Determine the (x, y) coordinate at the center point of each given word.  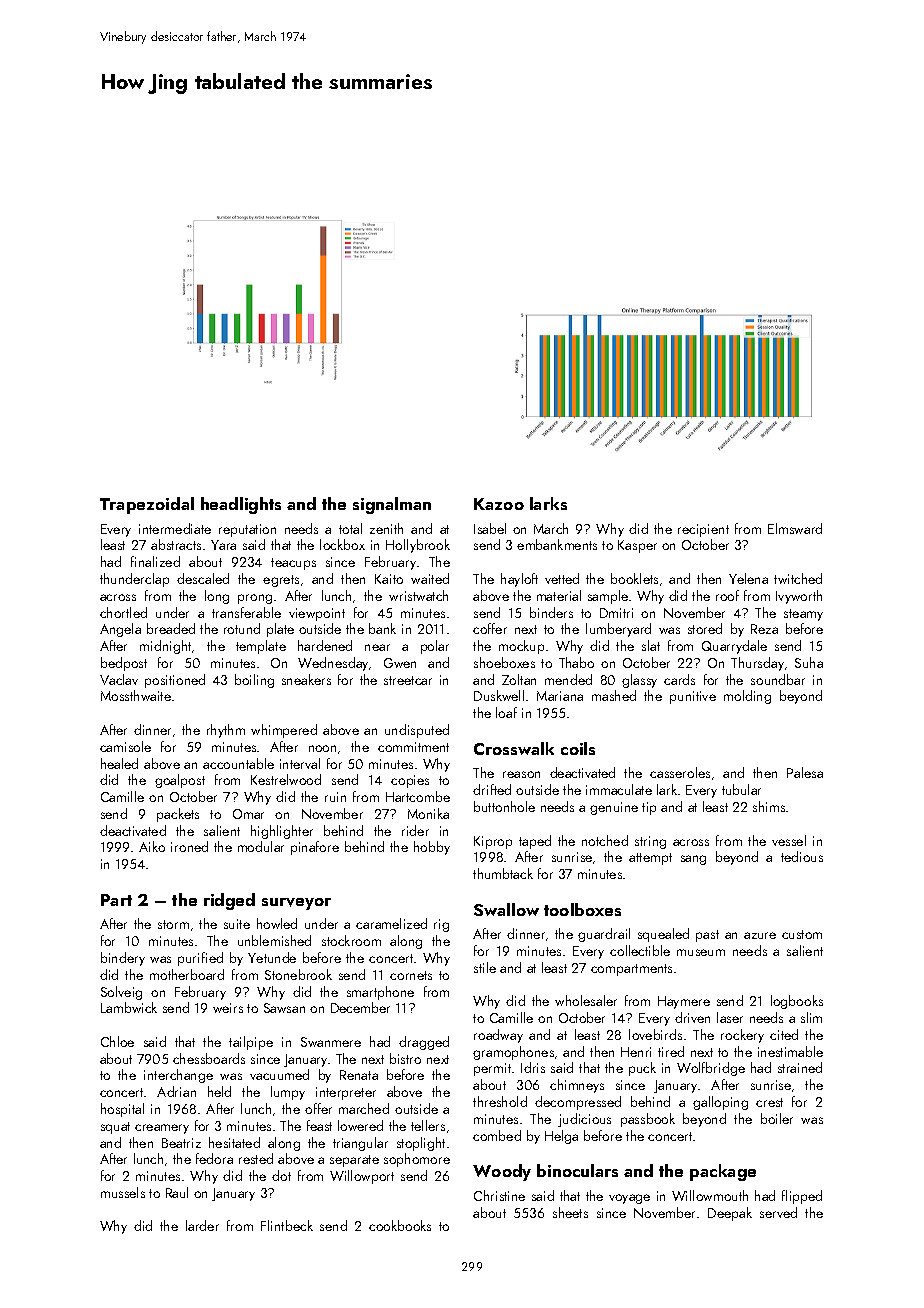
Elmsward (795, 528)
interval (300, 763)
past (707, 936)
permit (492, 1069)
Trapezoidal (147, 505)
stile (485, 967)
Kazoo (499, 504)
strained (800, 1067)
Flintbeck (287, 1225)
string (650, 842)
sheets (570, 1212)
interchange (178, 1076)
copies (410, 781)
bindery (123, 959)
